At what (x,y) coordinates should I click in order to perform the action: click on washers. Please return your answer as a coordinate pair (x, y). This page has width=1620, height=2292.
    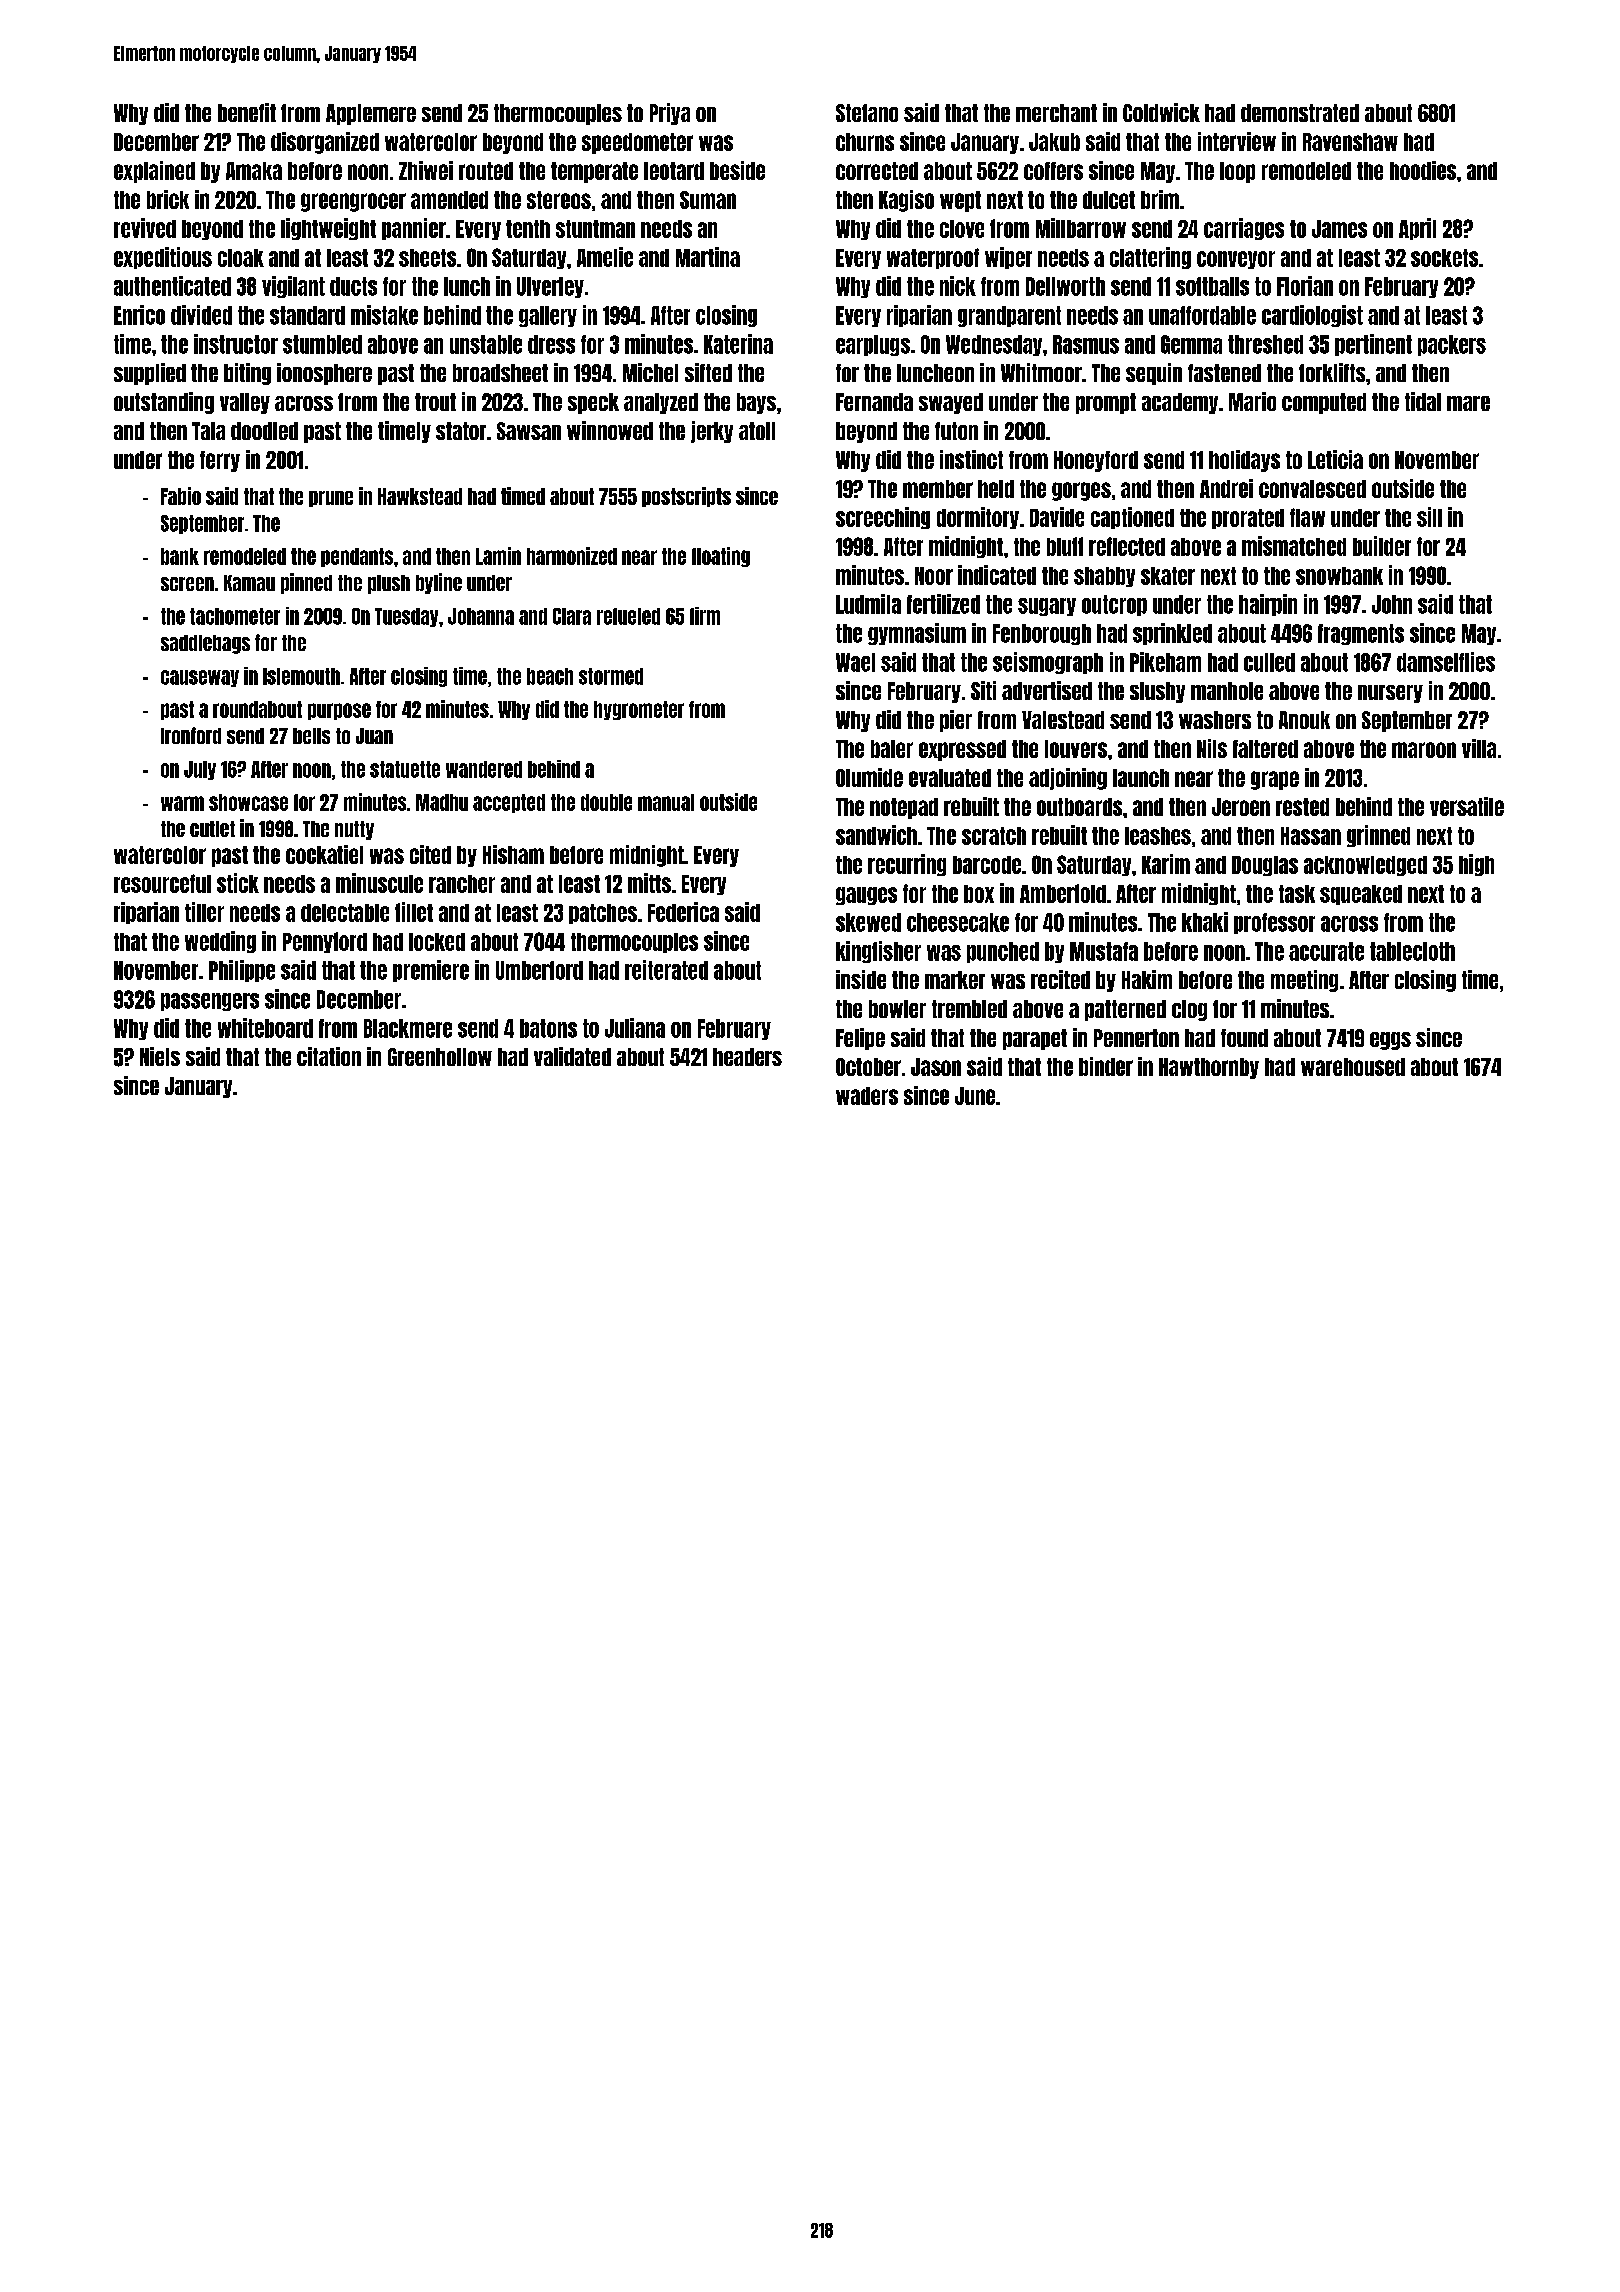
    Looking at the image, I should click on (1215, 720).
